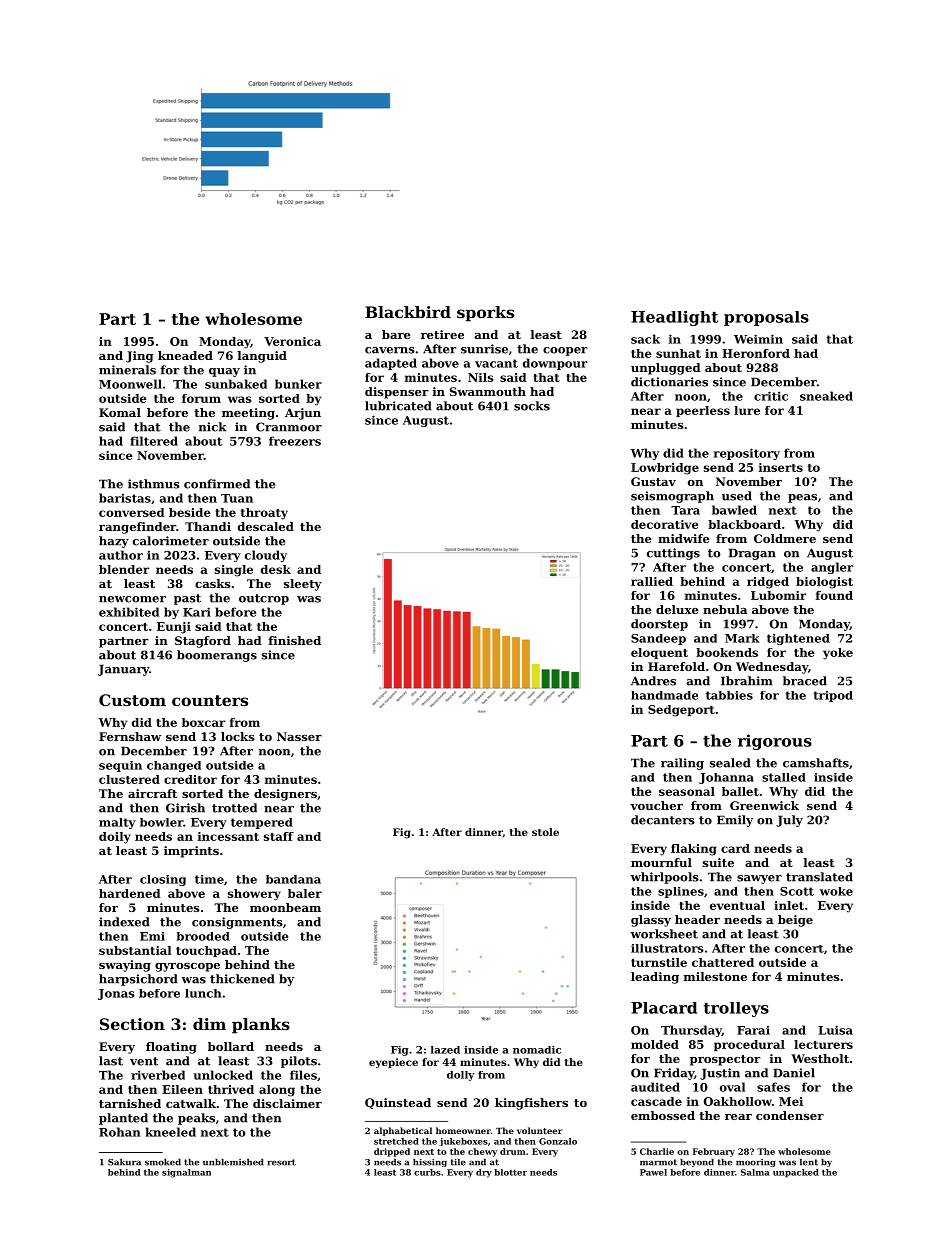 This screenshot has height=1233, width=952. I want to click on Veronica, so click(292, 341).
